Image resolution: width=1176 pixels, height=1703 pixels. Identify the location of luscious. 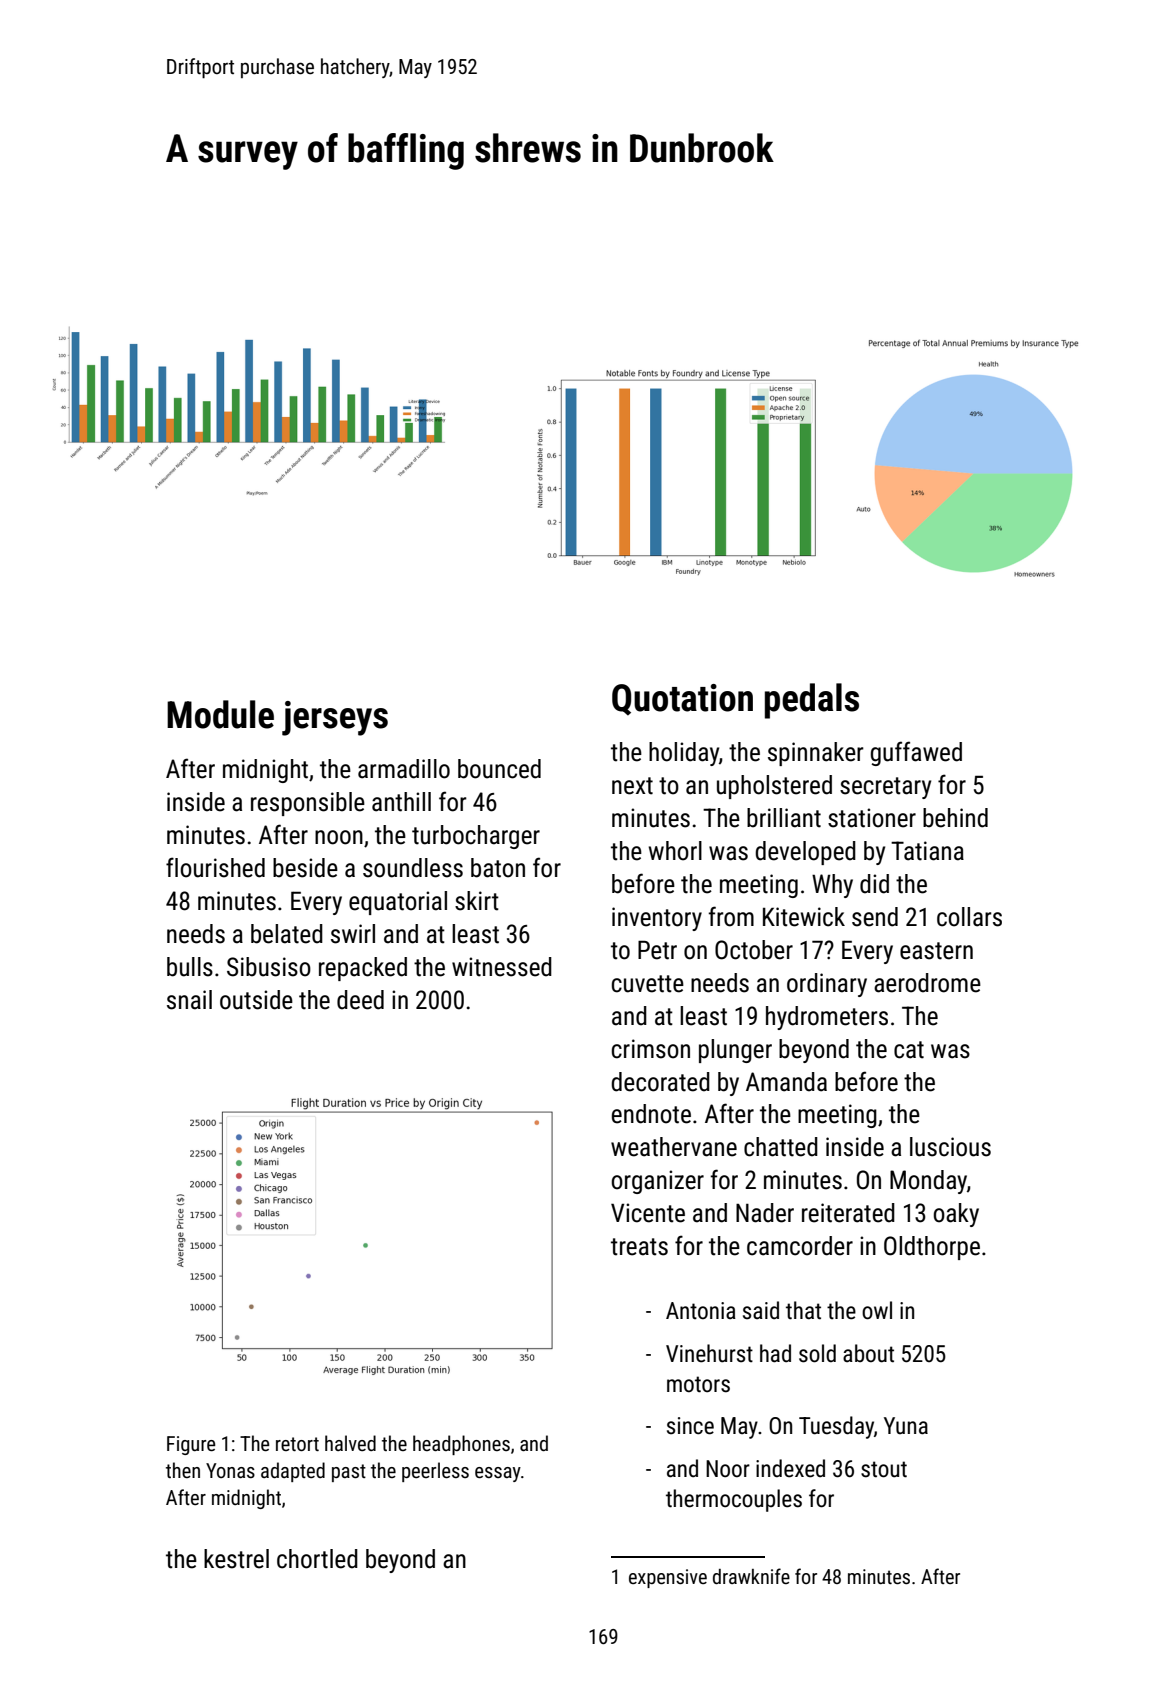
(950, 1147).
